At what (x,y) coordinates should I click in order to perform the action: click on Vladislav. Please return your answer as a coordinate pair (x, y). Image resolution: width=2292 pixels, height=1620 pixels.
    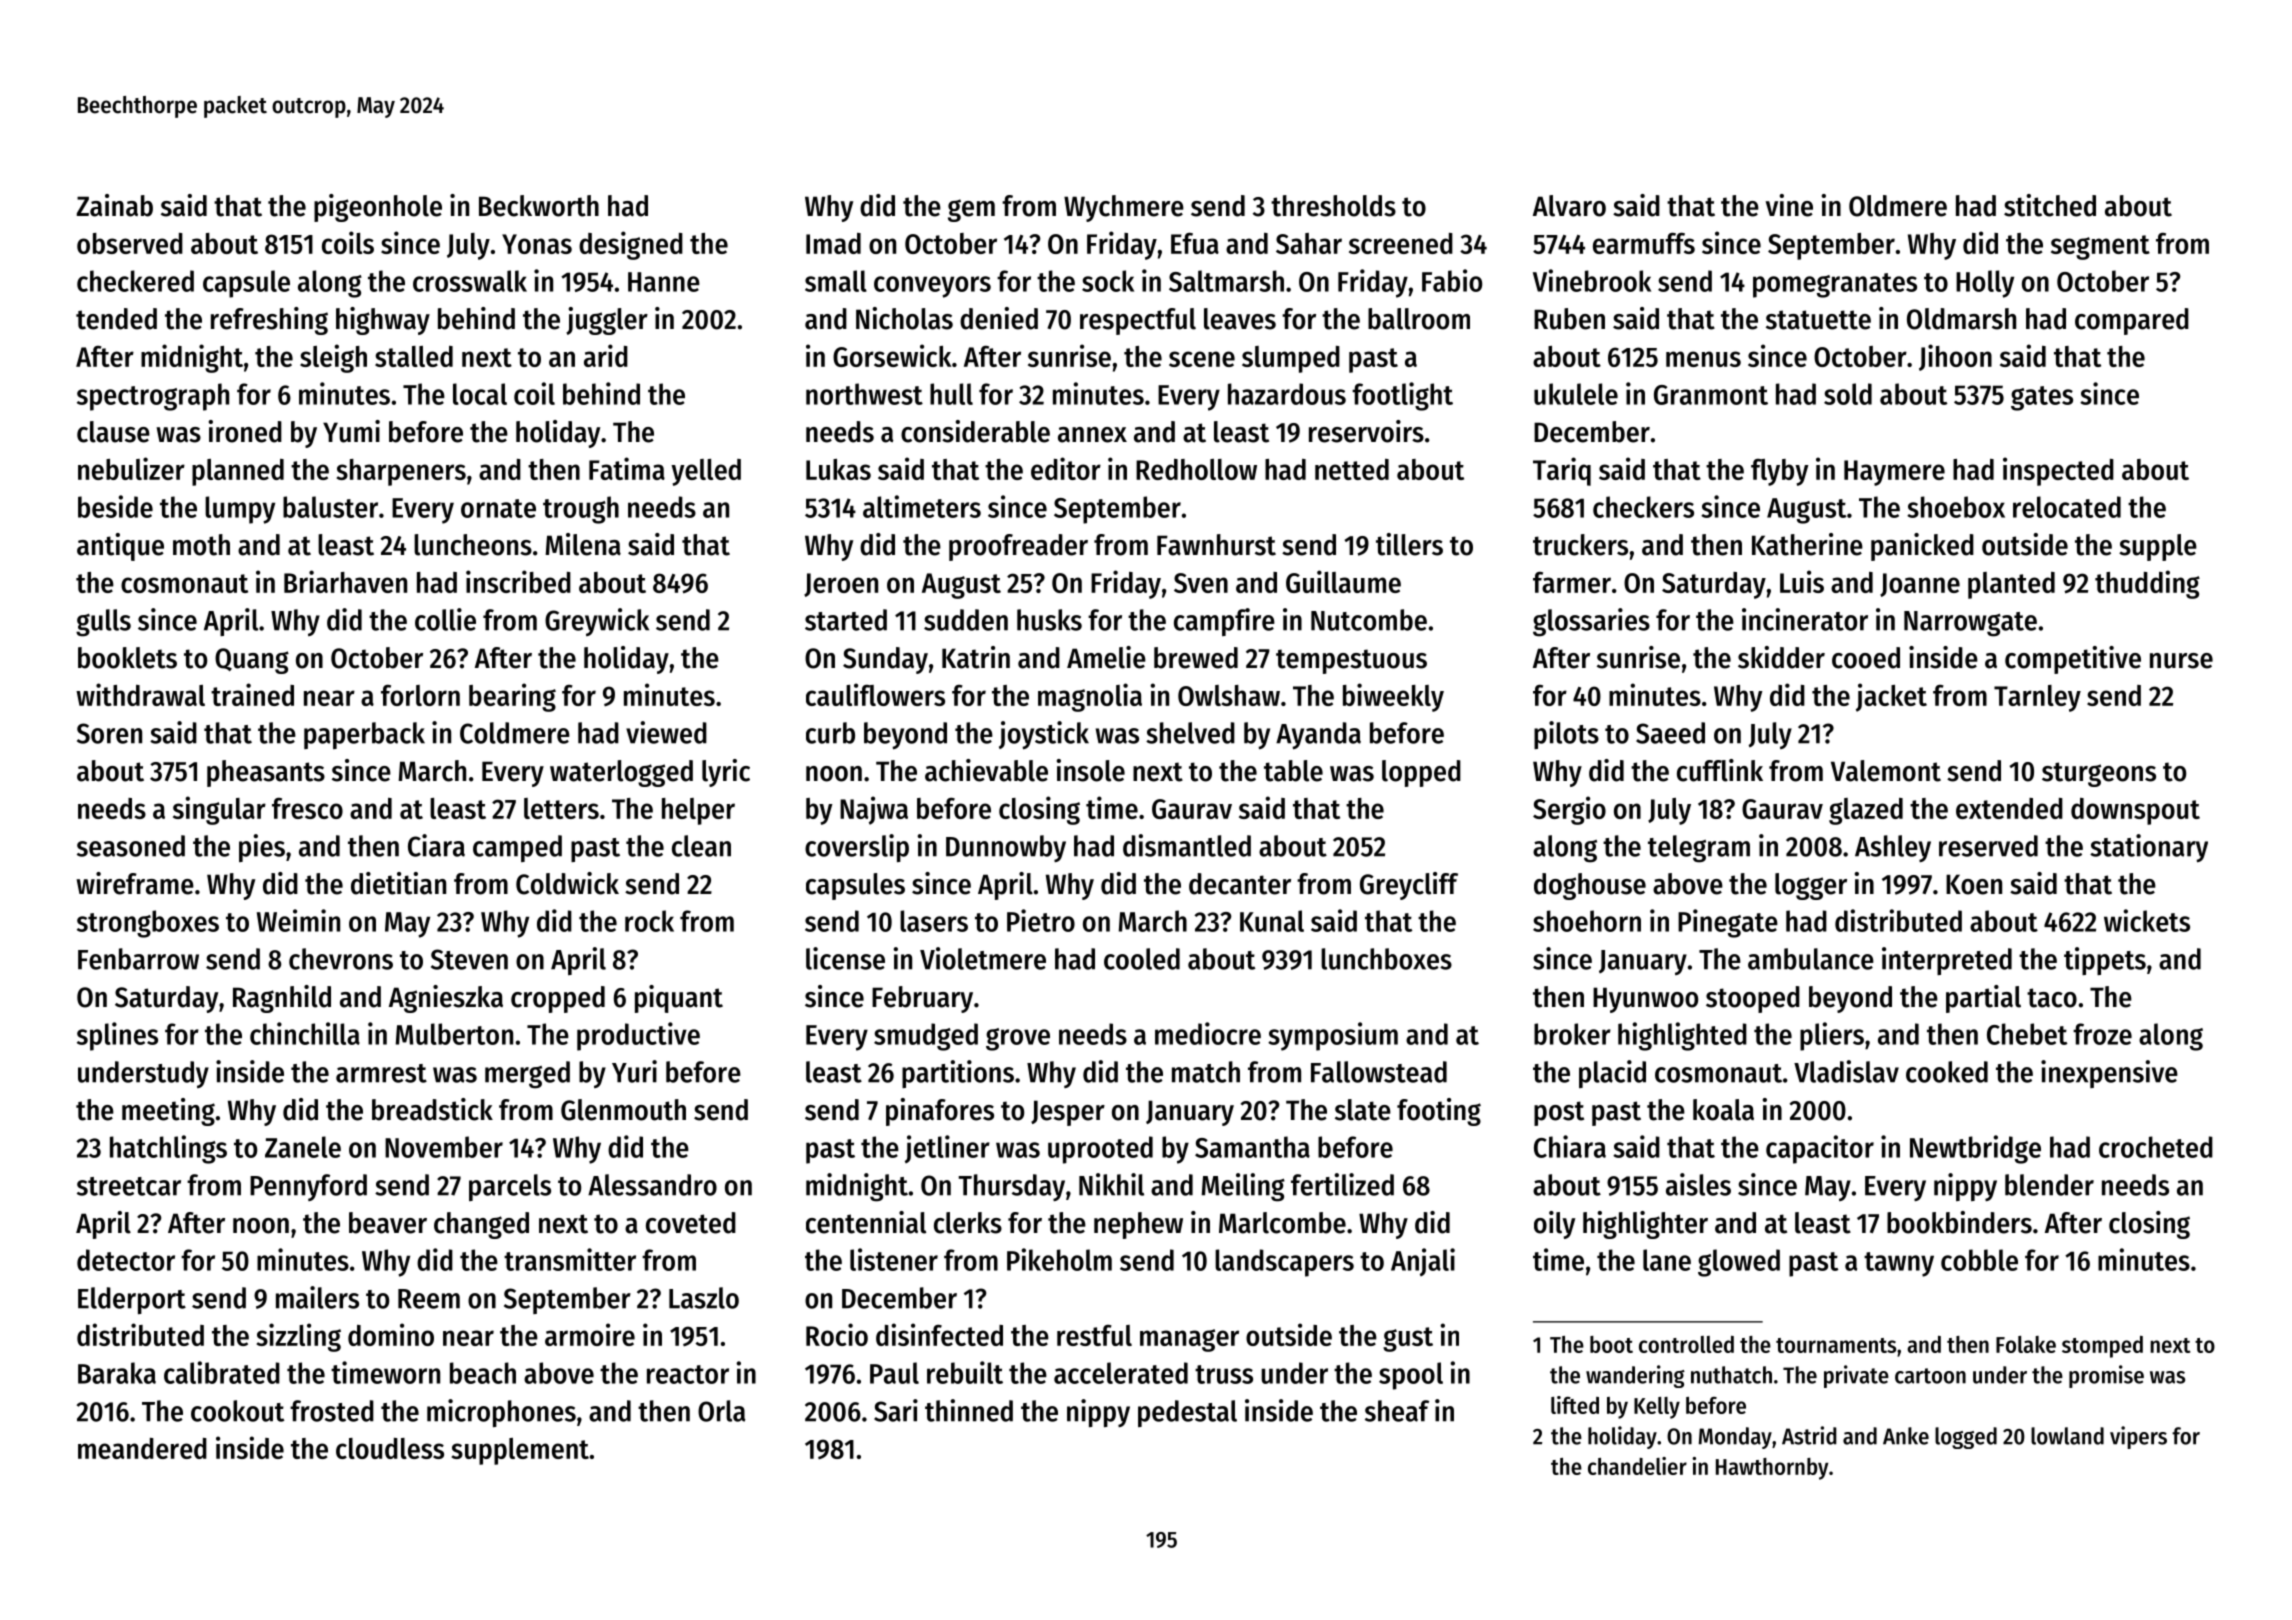
    Looking at the image, I should click on (1846, 1071).
